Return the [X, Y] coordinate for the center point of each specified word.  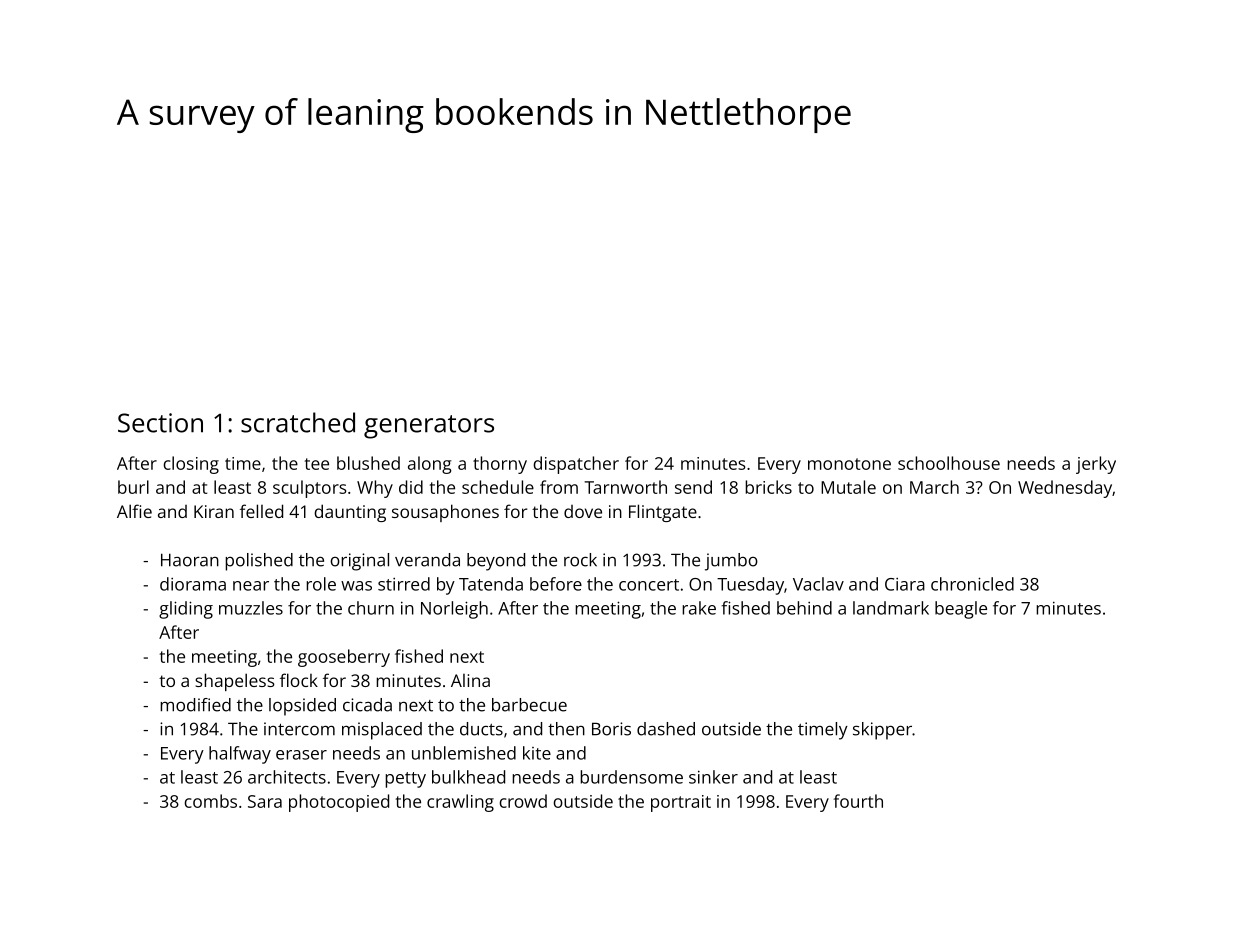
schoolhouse [949, 463]
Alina [470, 680]
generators [429, 427]
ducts [481, 729]
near [251, 586]
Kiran [214, 511]
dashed [666, 729]
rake [699, 608]
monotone [849, 464]
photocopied [339, 803]
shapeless [235, 682]
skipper [882, 731]
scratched [298, 422]
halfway [240, 755]
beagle [961, 610]
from [559, 487]
